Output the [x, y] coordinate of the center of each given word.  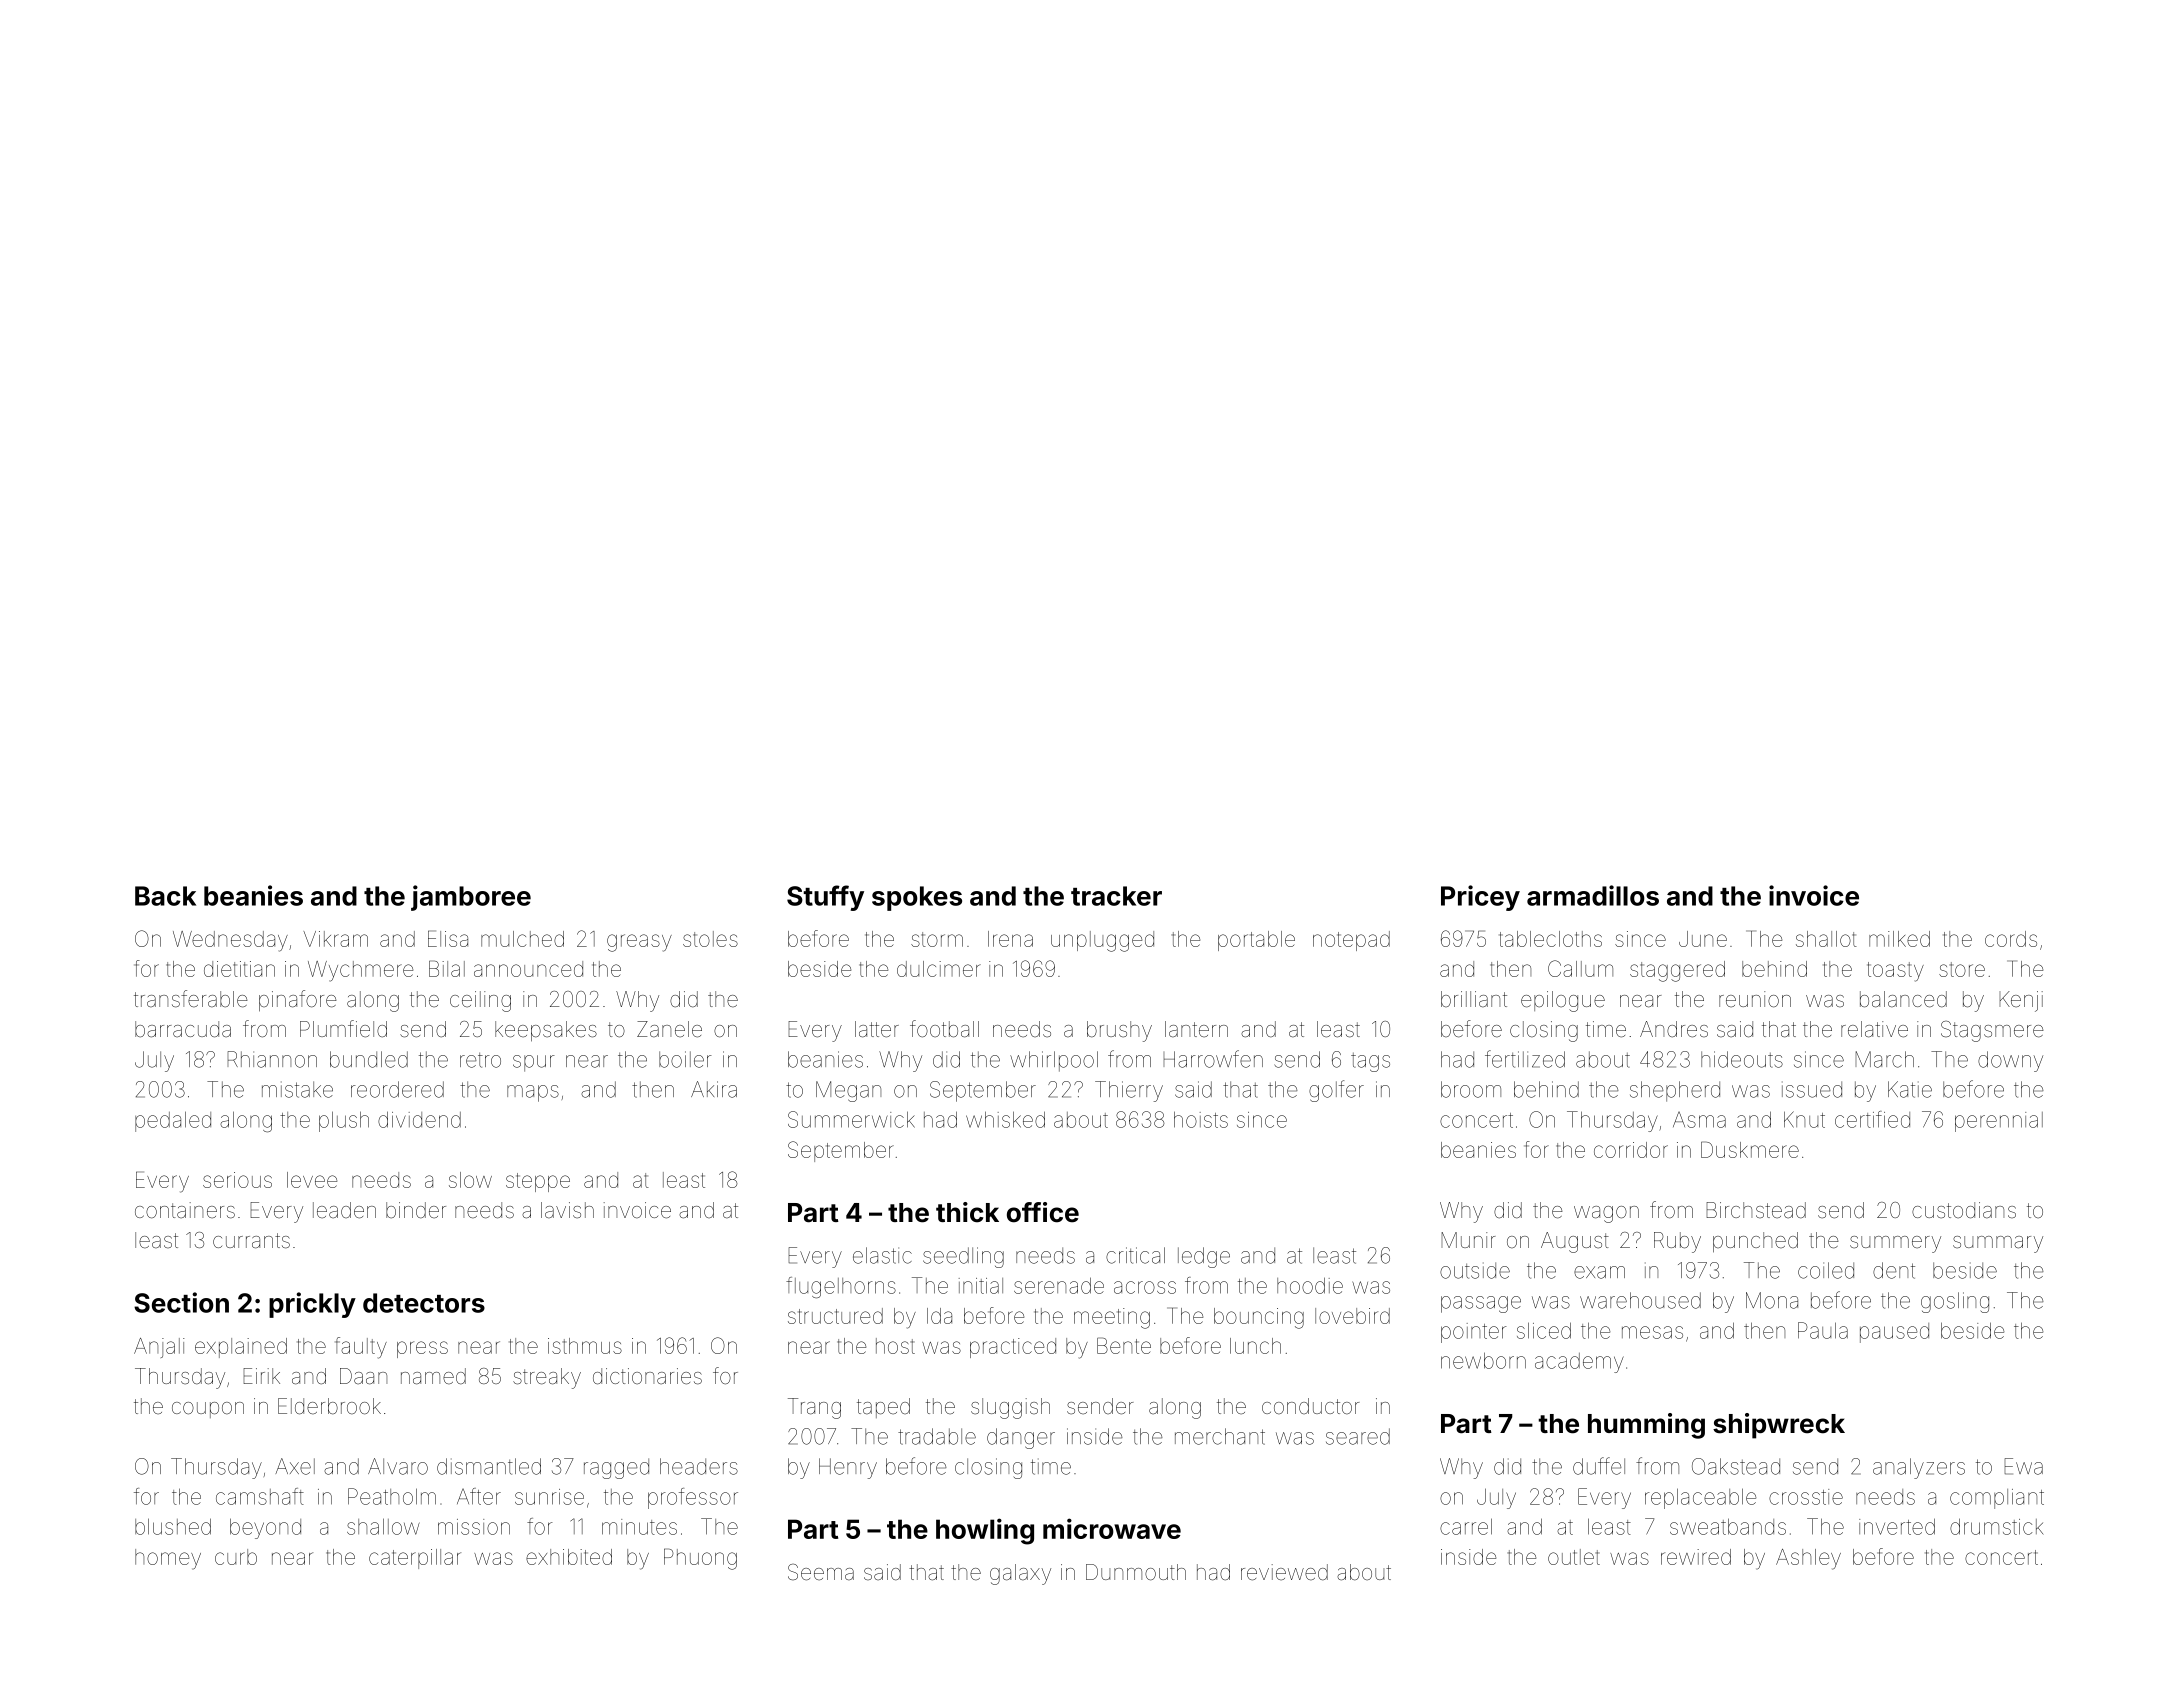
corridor [1631, 1150]
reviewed [1284, 1572]
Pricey [1480, 898]
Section [181, 1302]
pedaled [173, 1121]
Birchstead [1756, 1210]
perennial [1999, 1122]
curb [236, 1557]
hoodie [1310, 1285]
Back [165, 896]
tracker [1116, 896]
